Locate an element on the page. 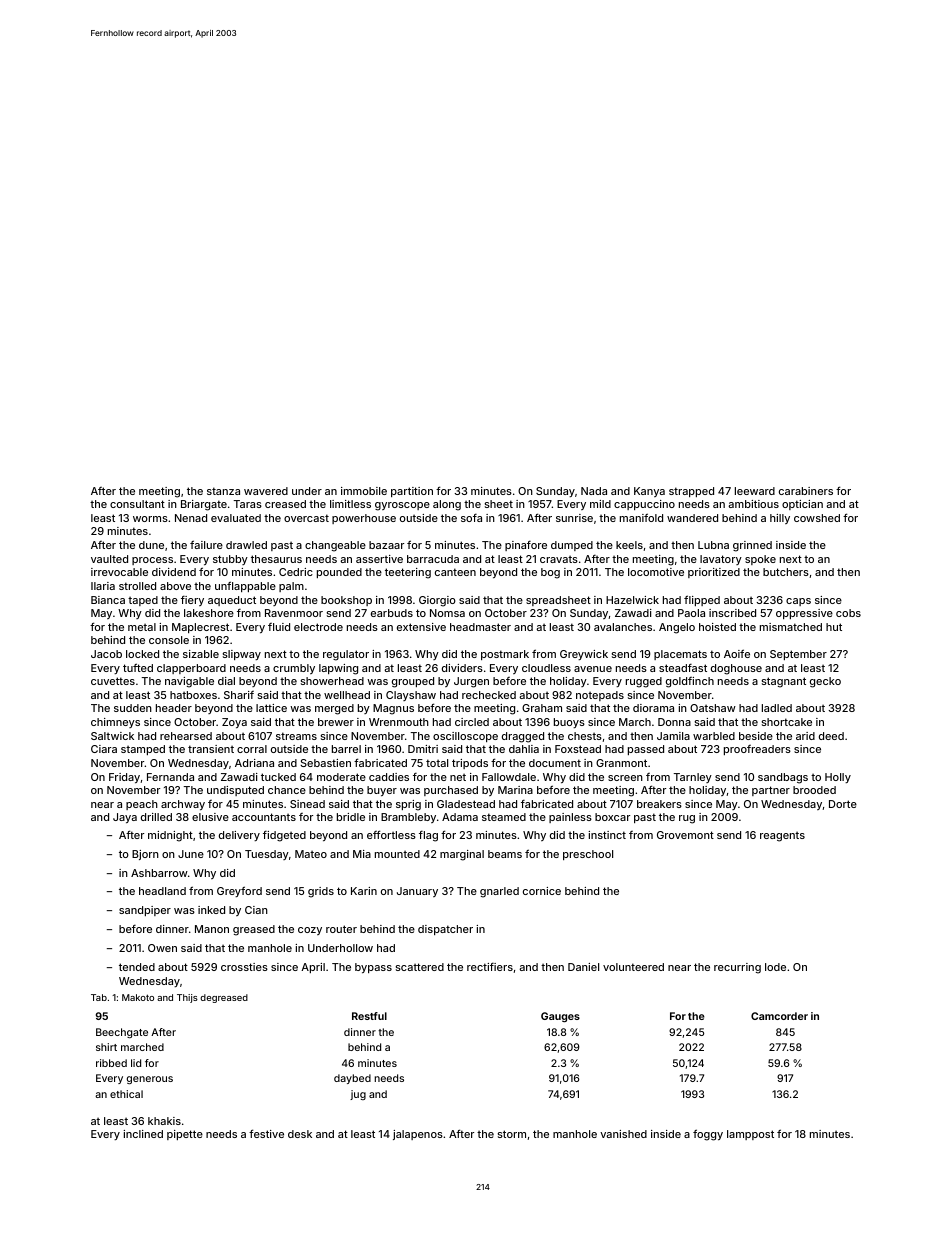 The image size is (952, 1233). daybed is located at coordinates (352, 1079).
